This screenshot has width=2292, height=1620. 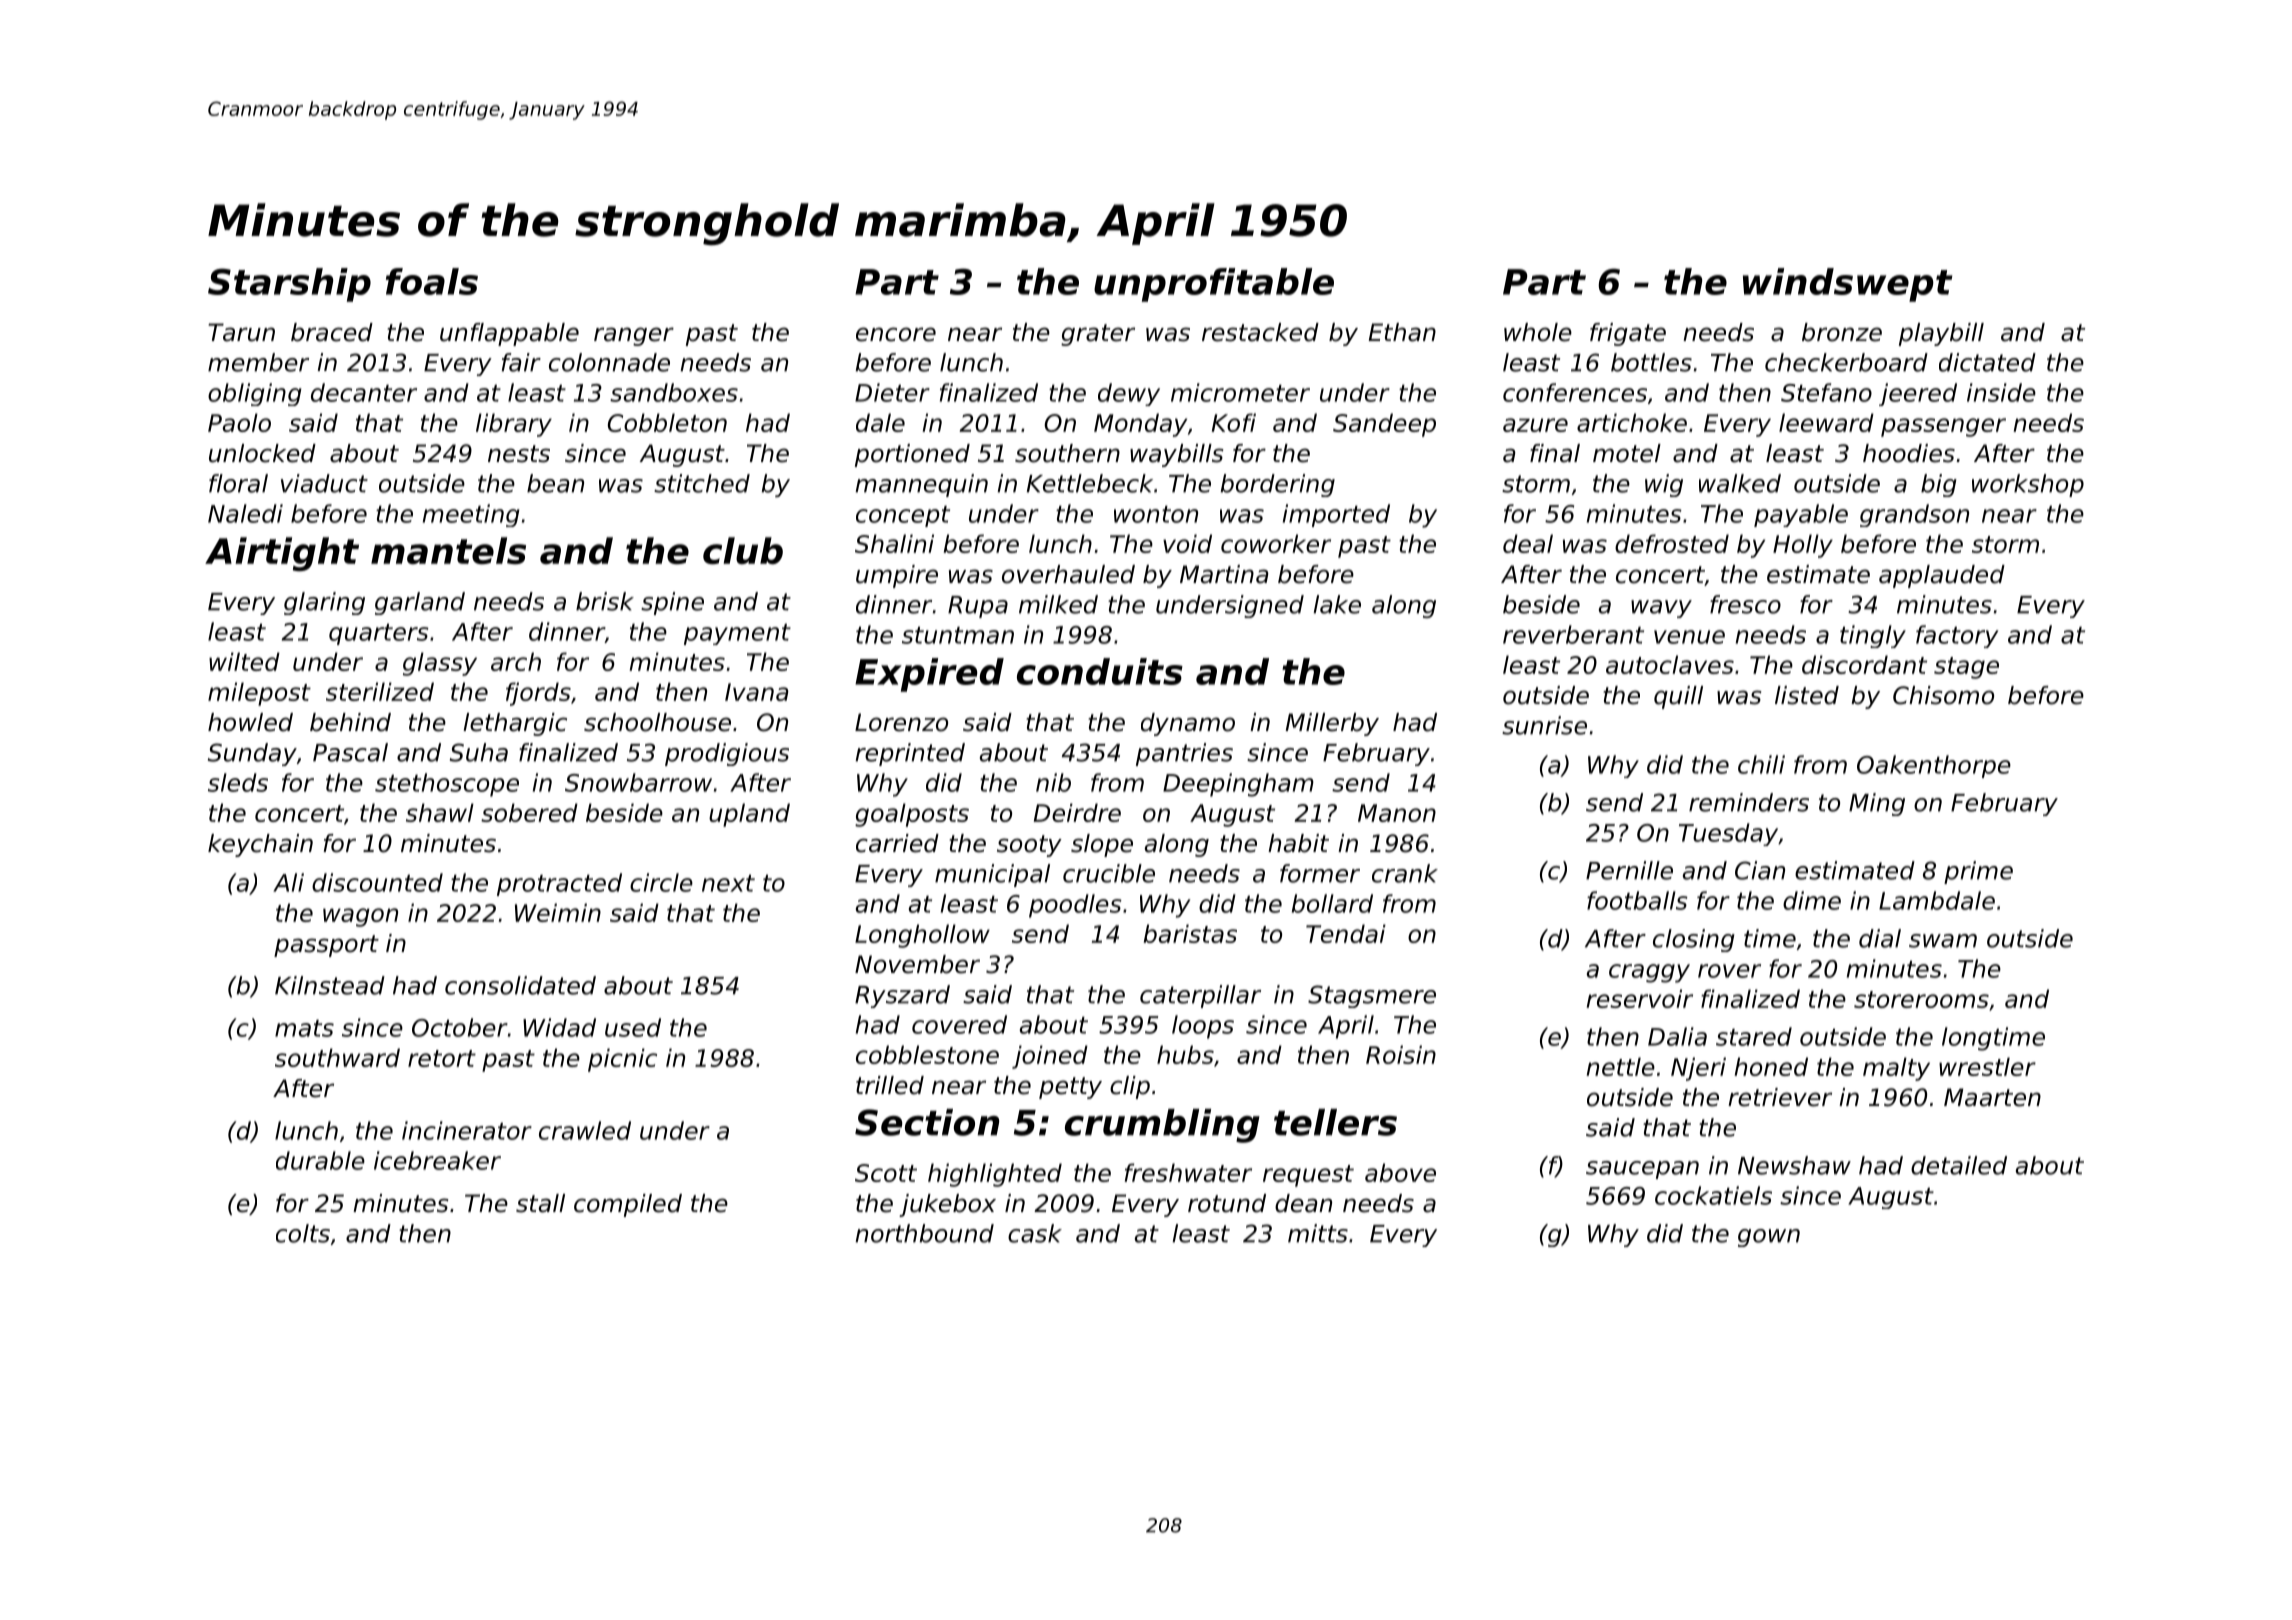 What do you see at coordinates (672, 603) in the screenshot?
I see `spine` at bounding box center [672, 603].
